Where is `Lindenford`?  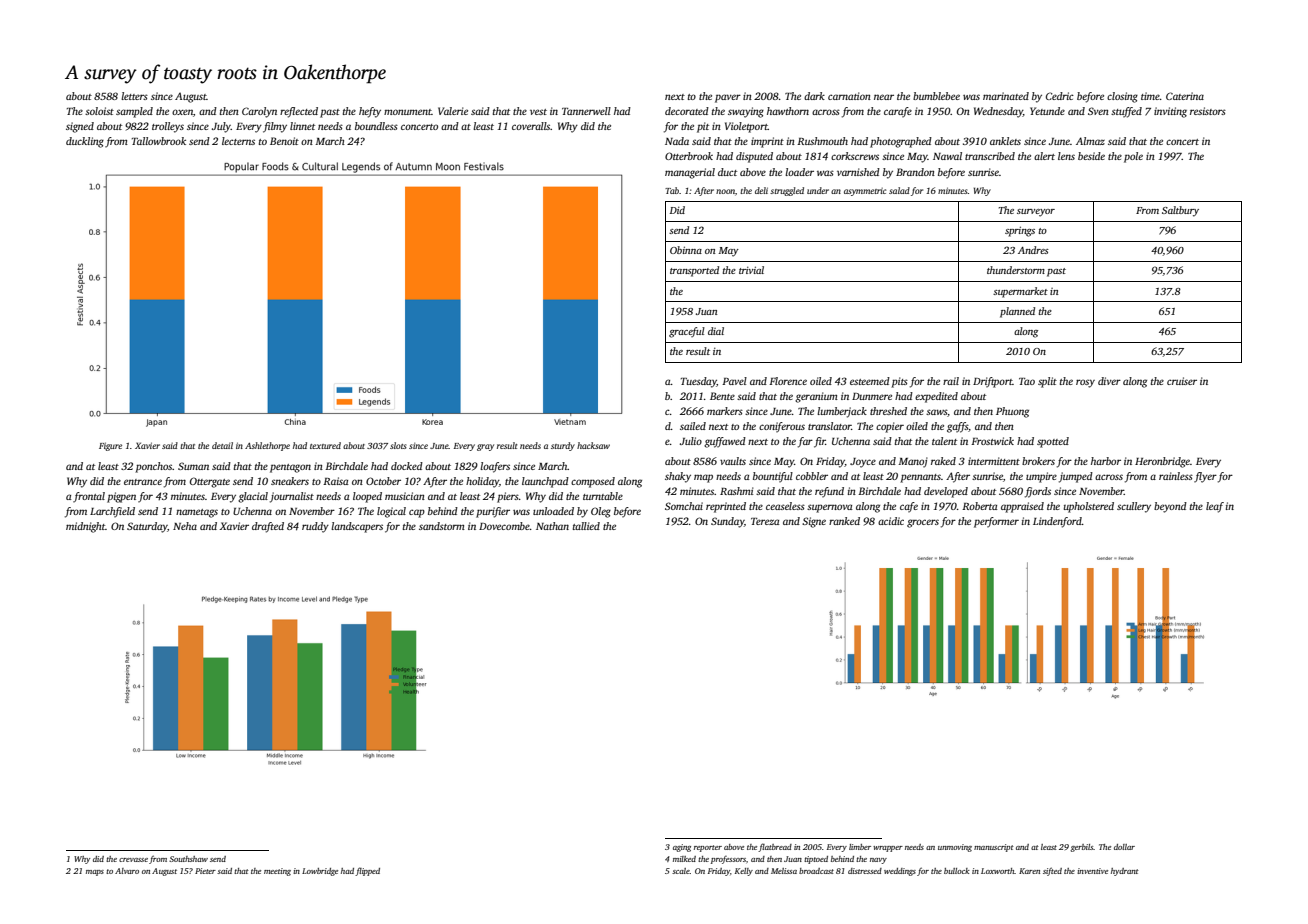 Lindenford is located at coordinates (1057, 522).
